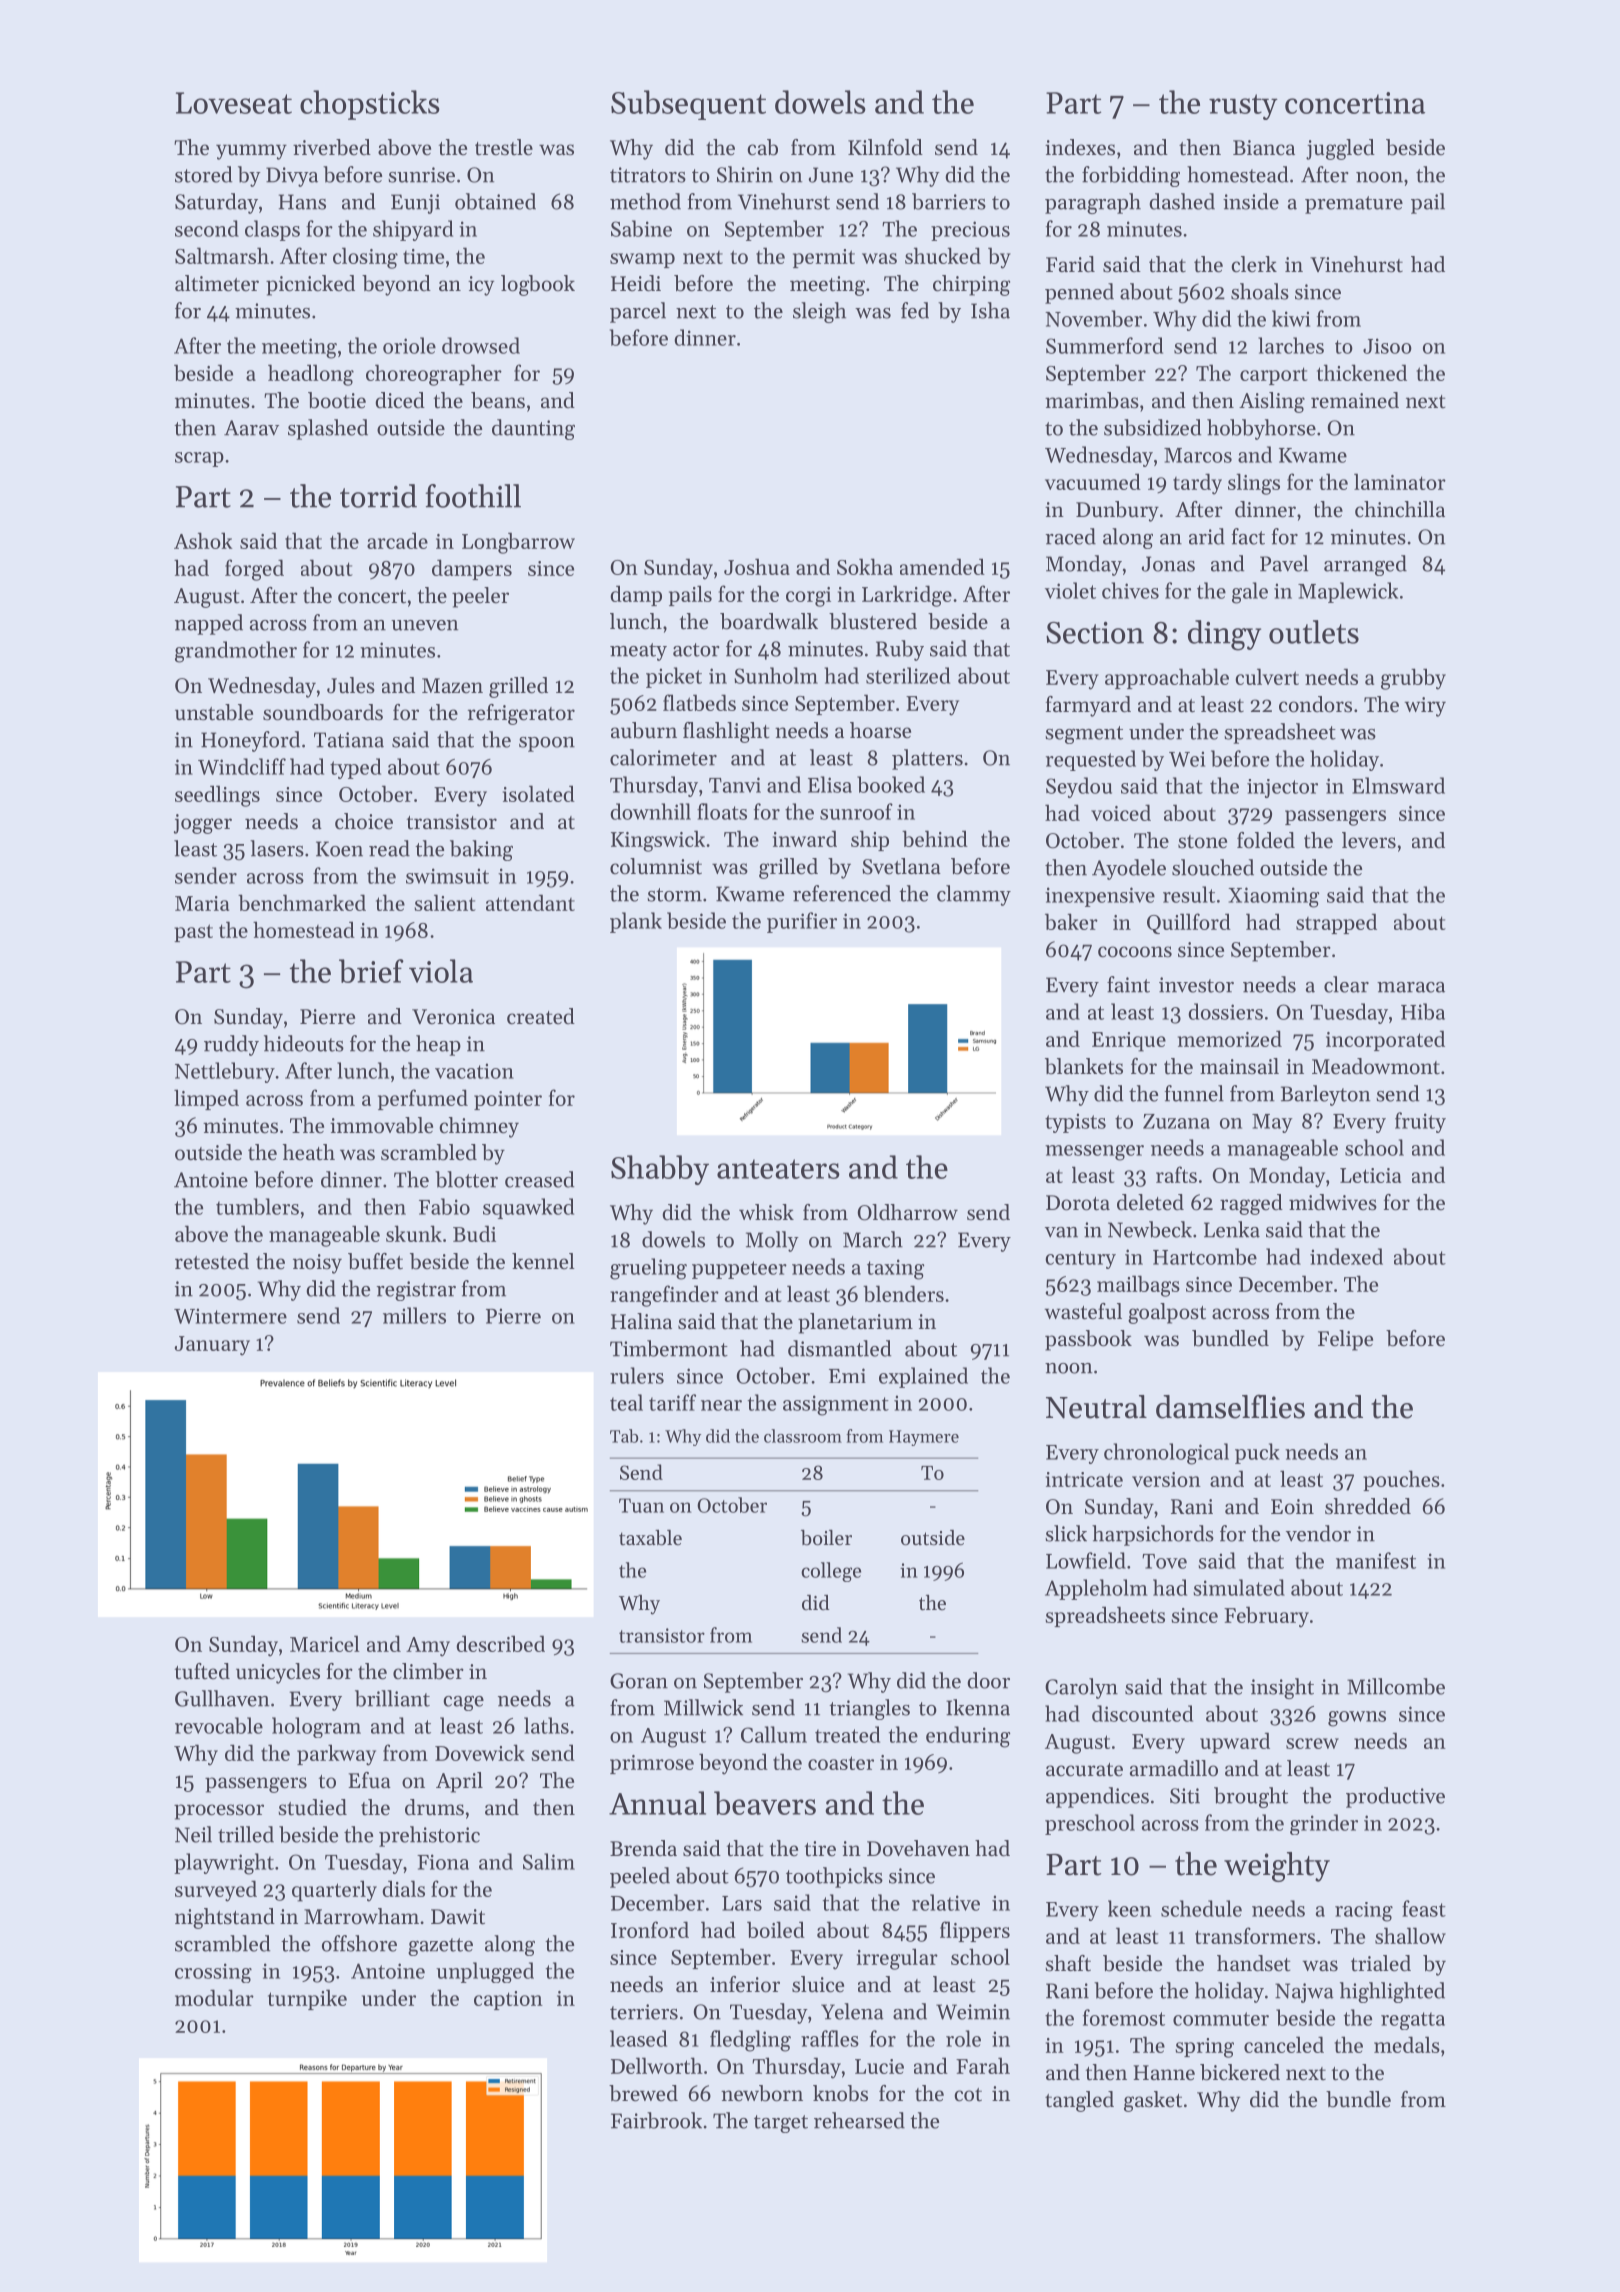 This image has height=2292, width=1620. What do you see at coordinates (636, 922) in the image?
I see `plank` at bounding box center [636, 922].
